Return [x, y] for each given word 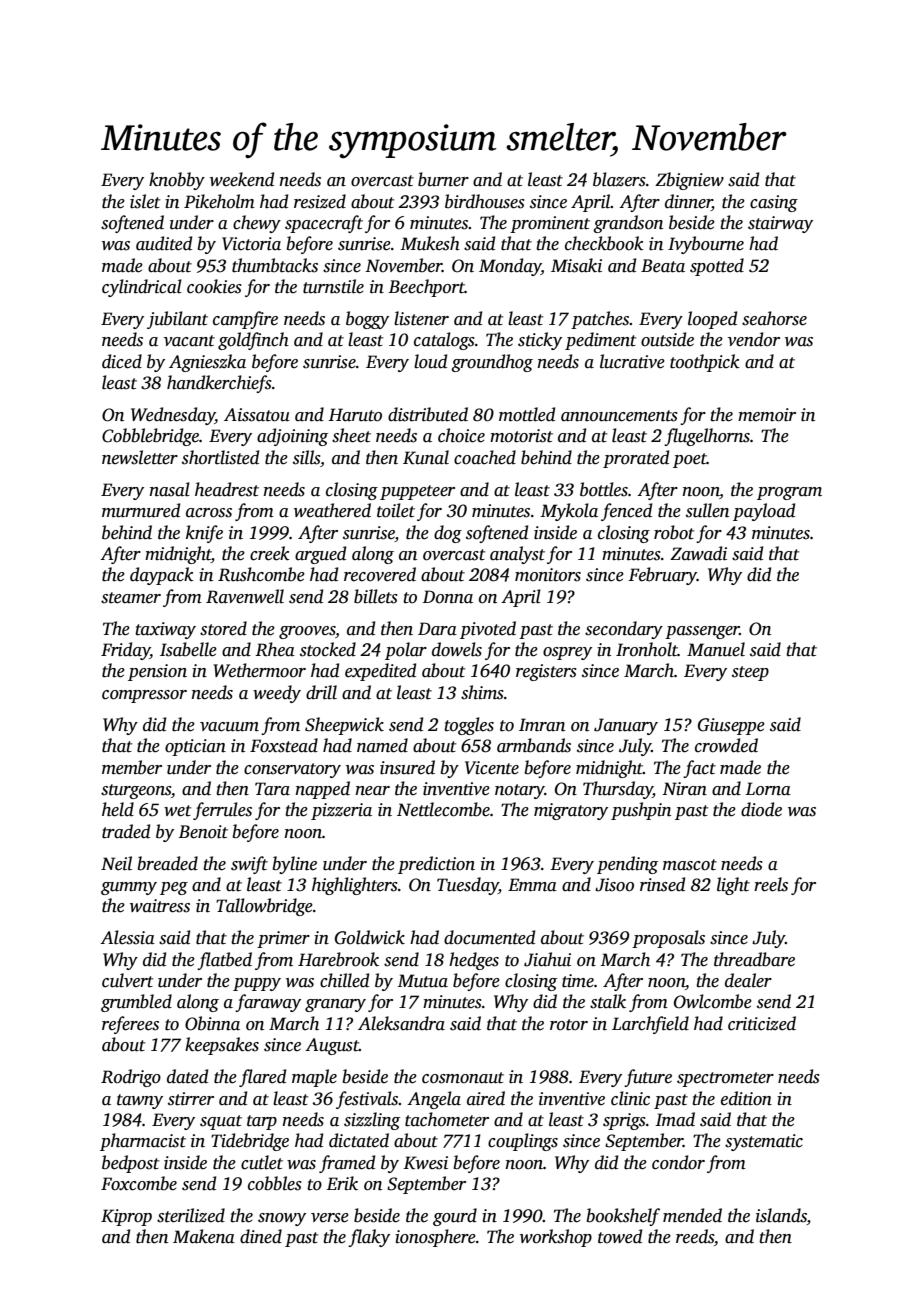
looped [712, 320]
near [373, 791]
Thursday [618, 790]
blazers [619, 179]
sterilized [191, 1215]
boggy [367, 320]
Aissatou [257, 415]
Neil [116, 863]
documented [489, 937]
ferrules [222, 811]
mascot [690, 865]
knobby [177, 181]
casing [774, 203]
